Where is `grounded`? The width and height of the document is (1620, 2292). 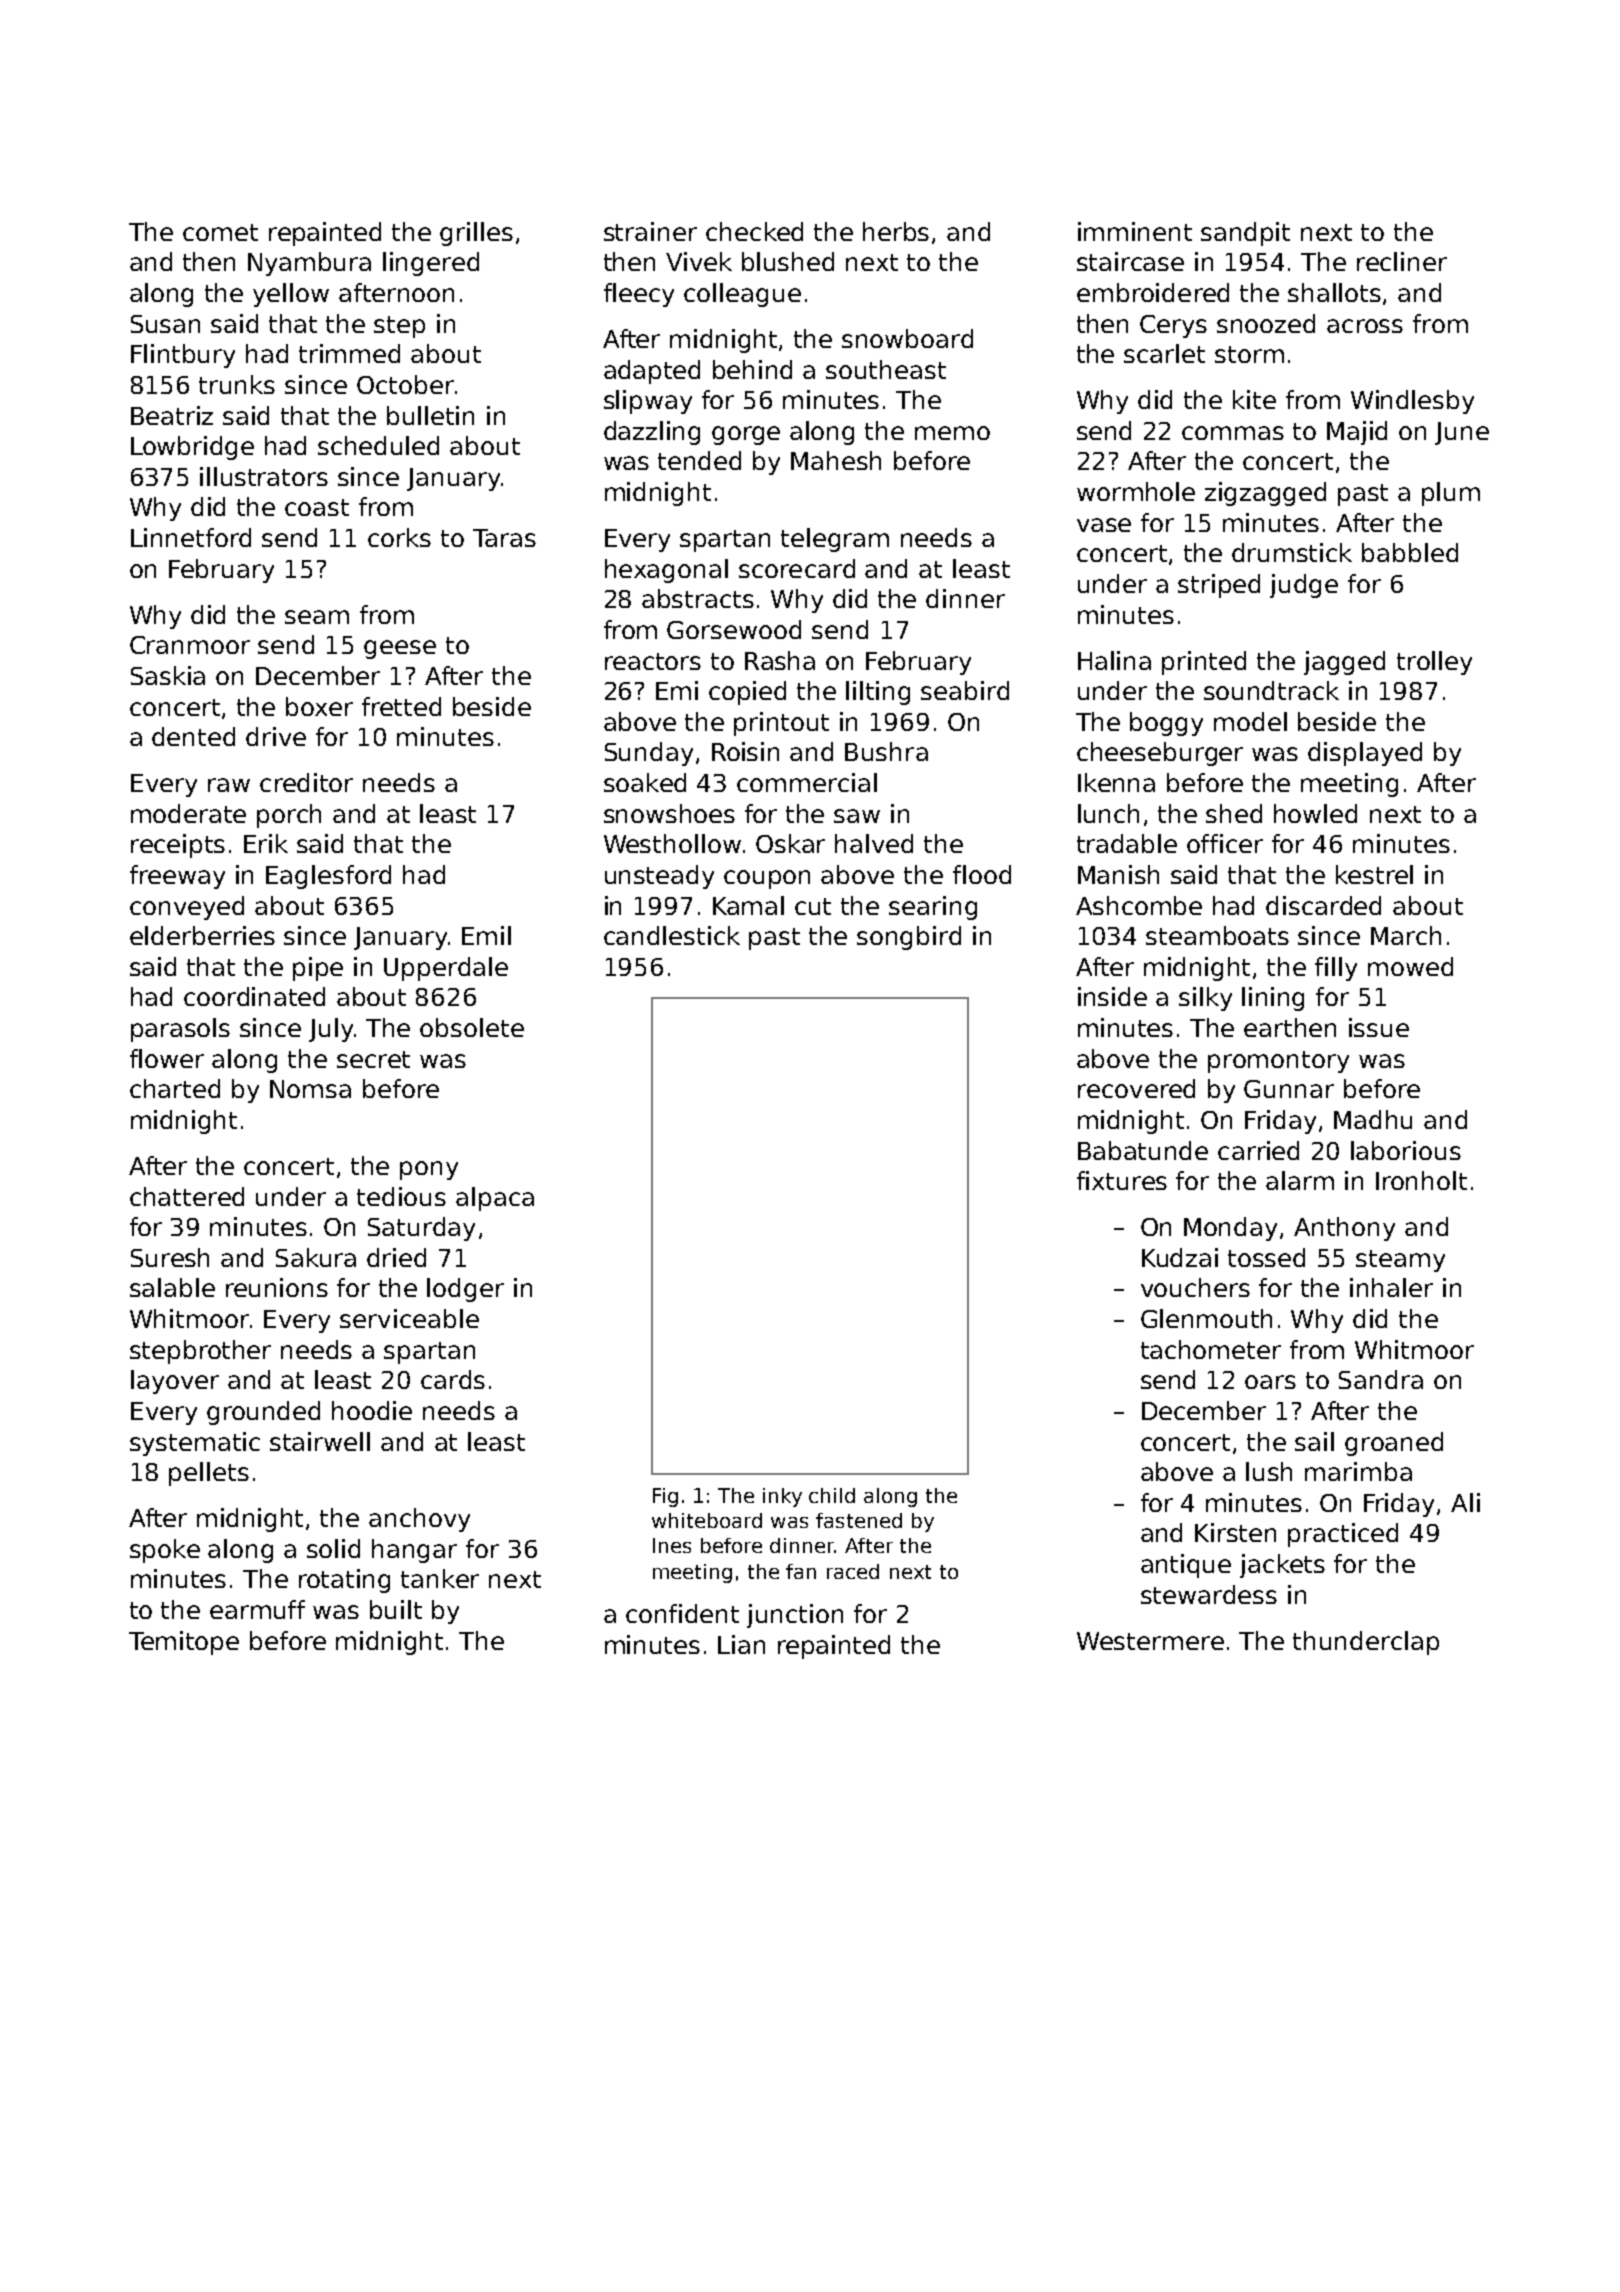
grounded is located at coordinates (263, 1413).
